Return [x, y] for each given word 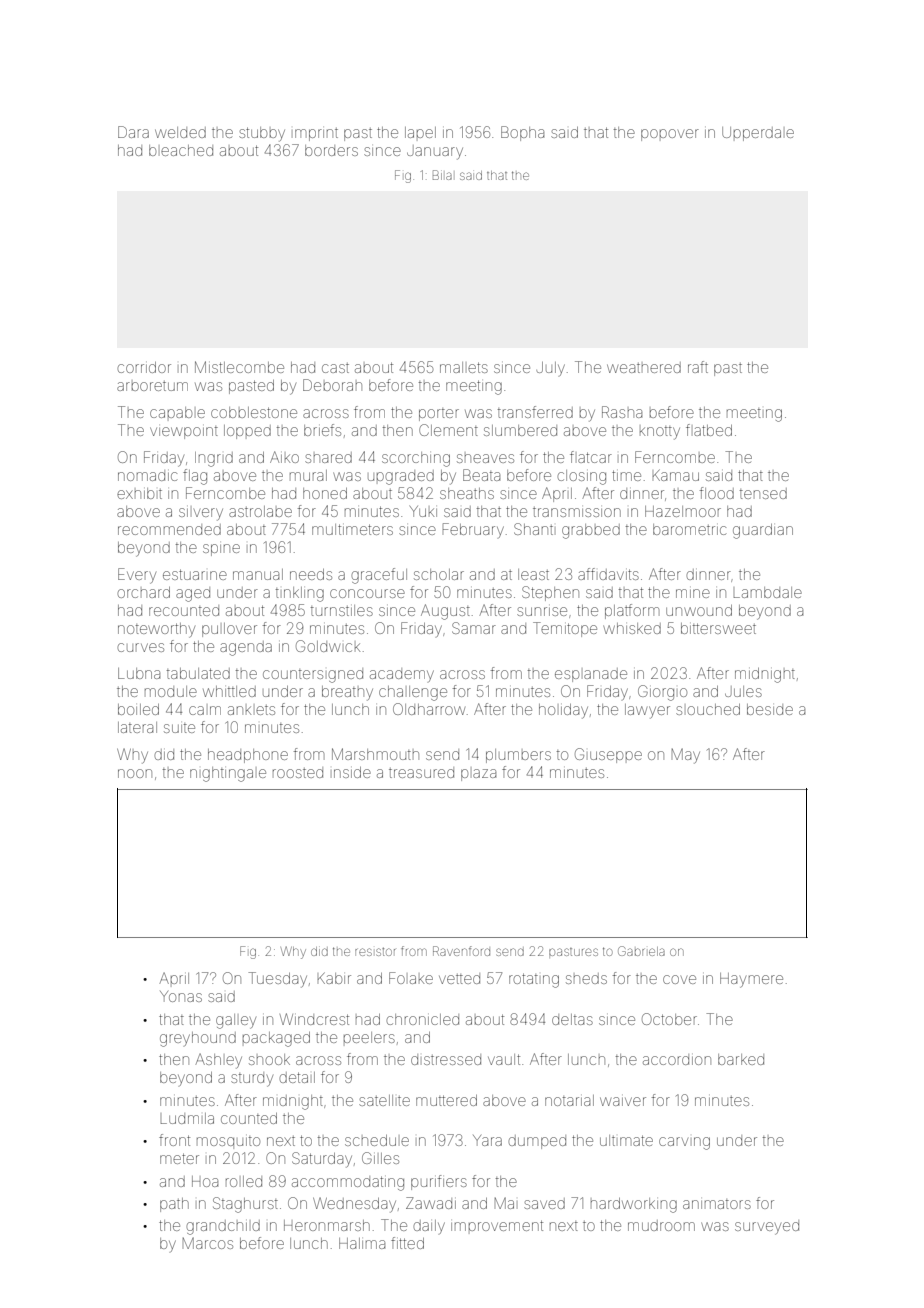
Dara [133, 132]
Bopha [522, 133]
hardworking [634, 1205]
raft [698, 367]
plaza [478, 775]
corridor [144, 367]
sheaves [485, 458]
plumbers [518, 756]
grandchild [223, 1227]
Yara [487, 1140]
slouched [708, 709]
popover [670, 135]
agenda [246, 648]
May [686, 756]
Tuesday [277, 980]
